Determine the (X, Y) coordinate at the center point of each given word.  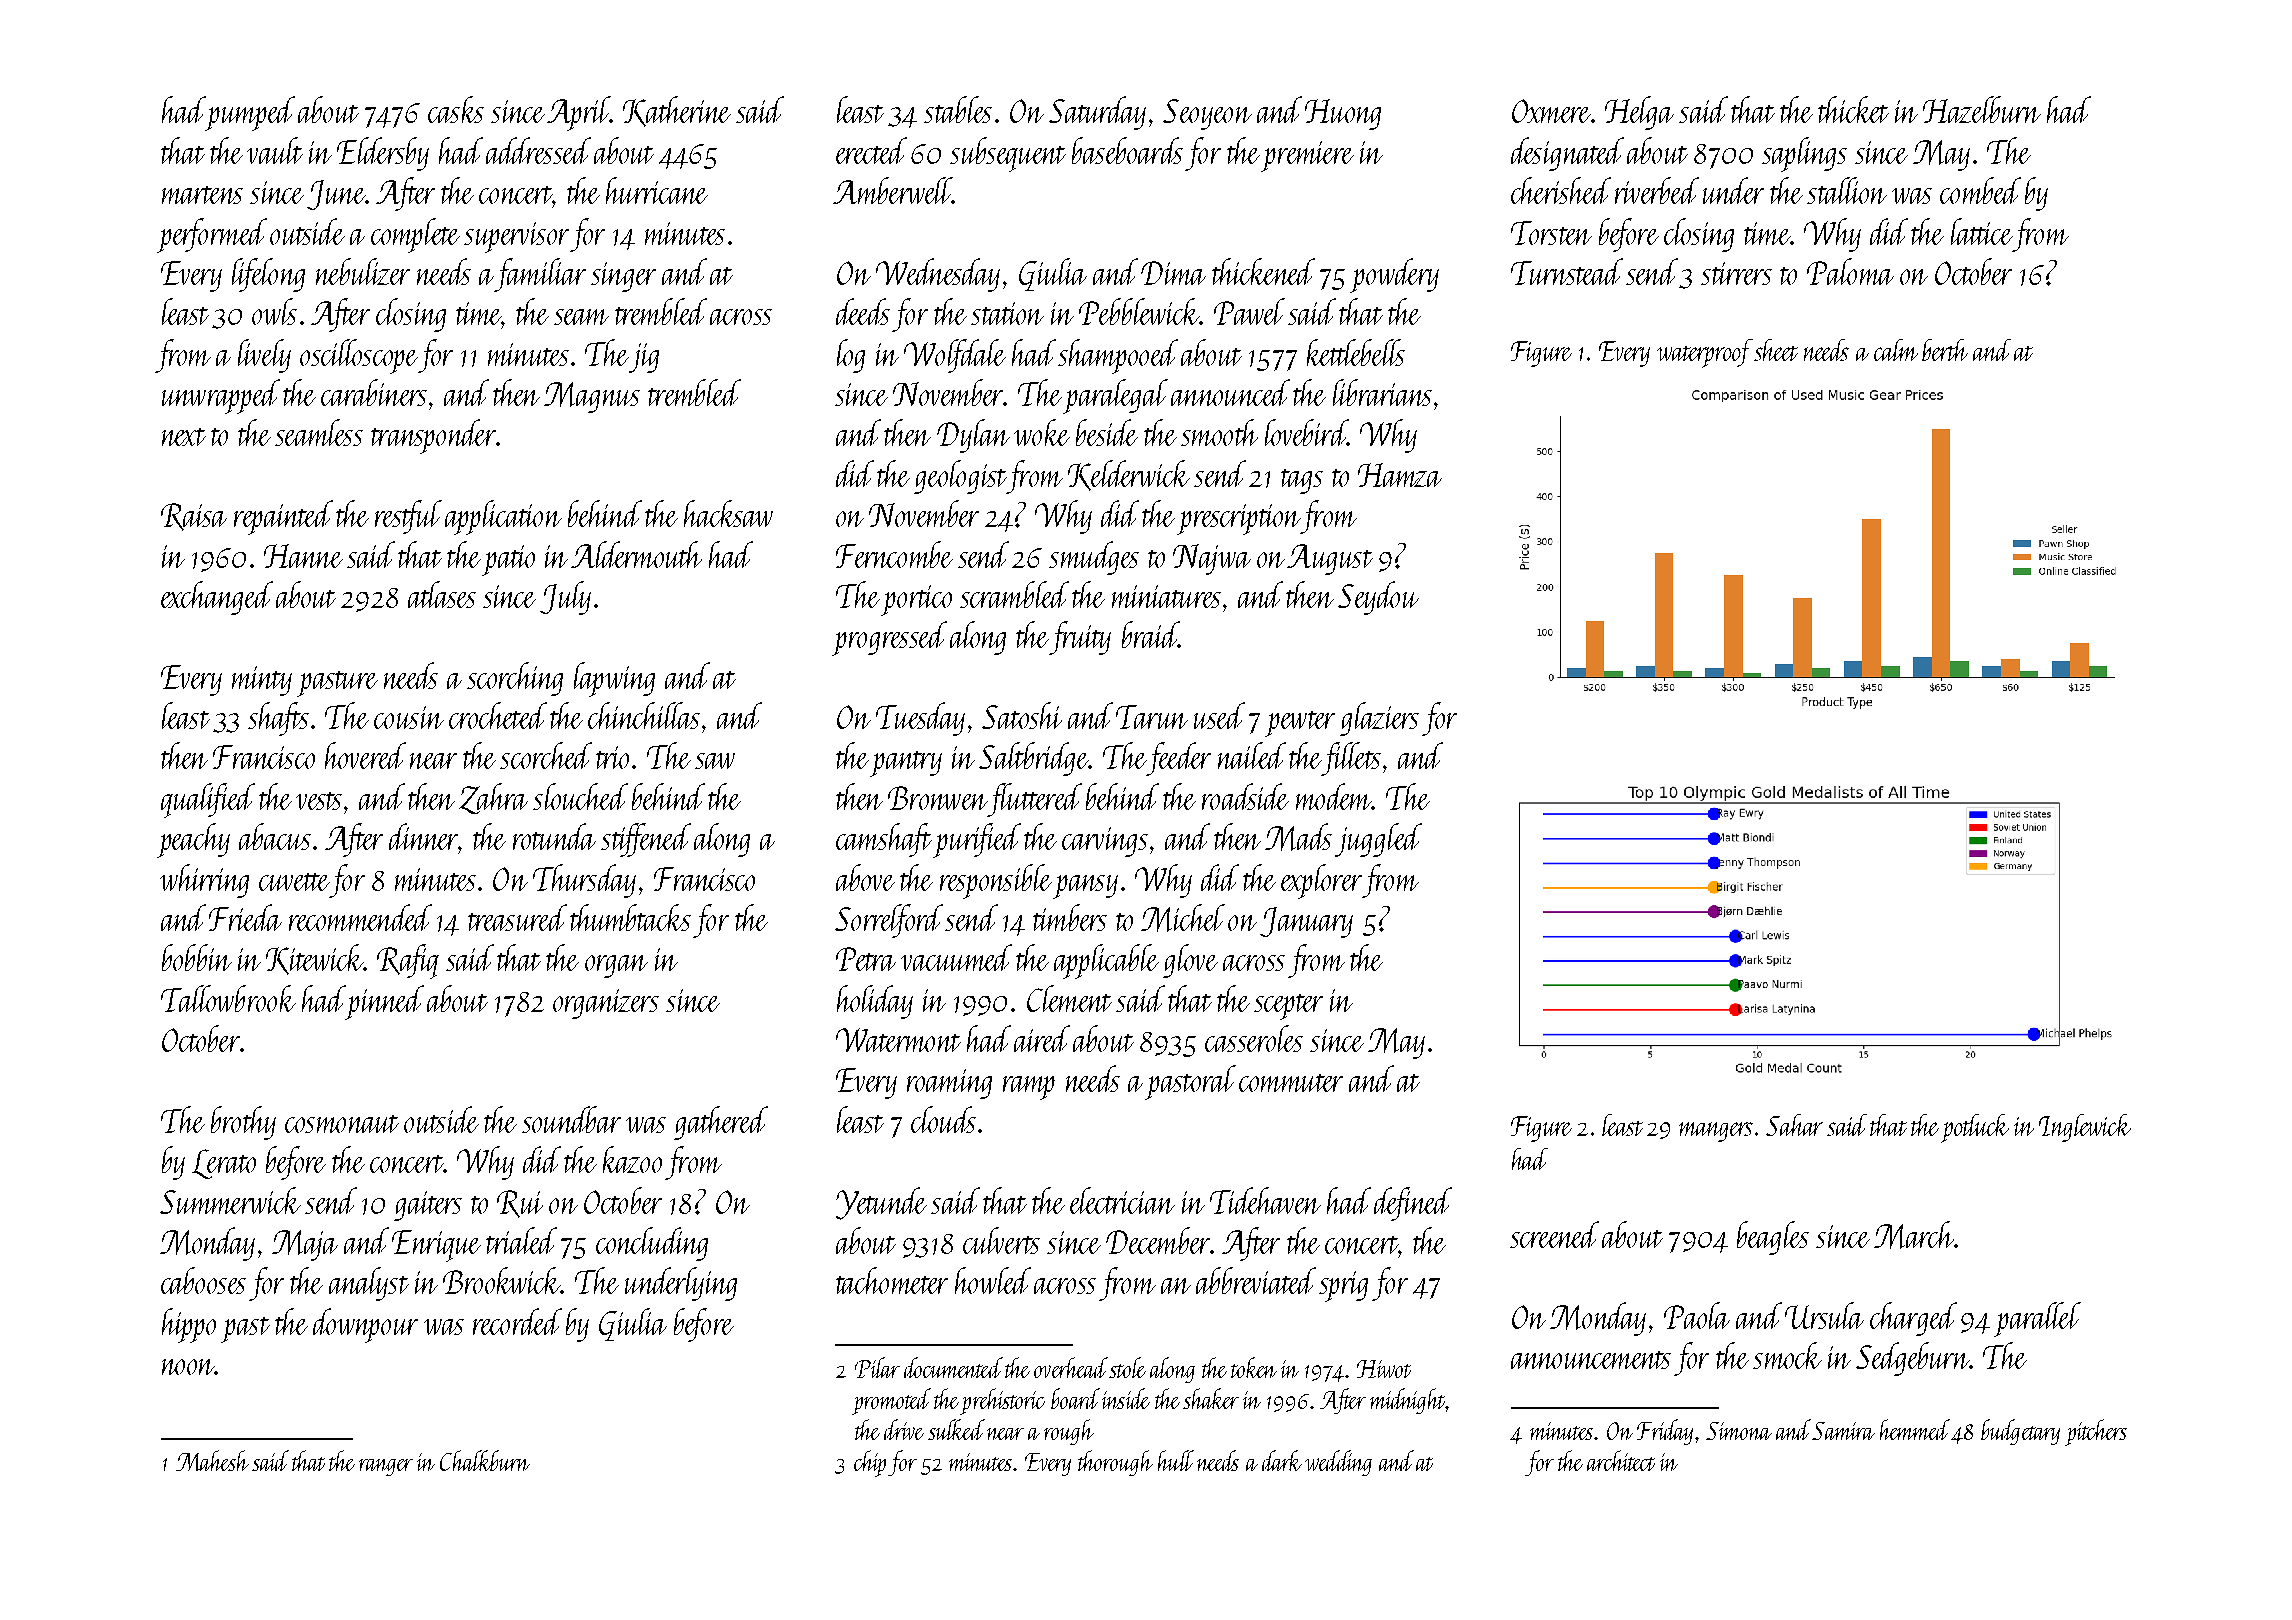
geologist (960, 477)
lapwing (614, 679)
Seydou (1378, 598)
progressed (889, 638)
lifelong (268, 275)
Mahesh (212, 1460)
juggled (1378, 840)
